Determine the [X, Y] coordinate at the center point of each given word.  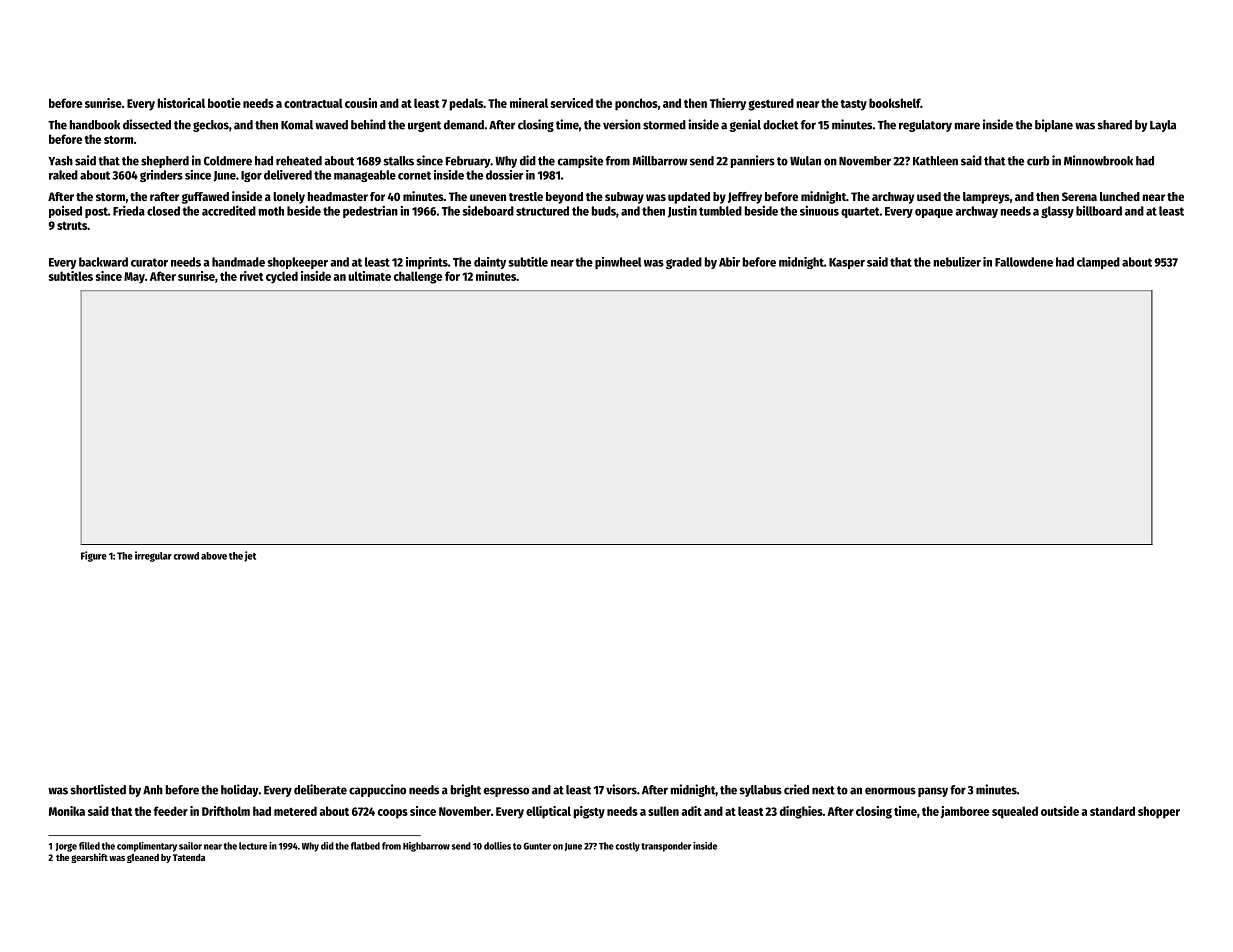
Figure [94, 556]
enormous [890, 791]
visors [621, 789]
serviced [572, 103]
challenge [418, 277]
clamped [1098, 263]
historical [181, 103]
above [214, 556]
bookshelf [895, 103]
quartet [860, 212]
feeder [171, 811]
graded [684, 263]
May [134, 278]
